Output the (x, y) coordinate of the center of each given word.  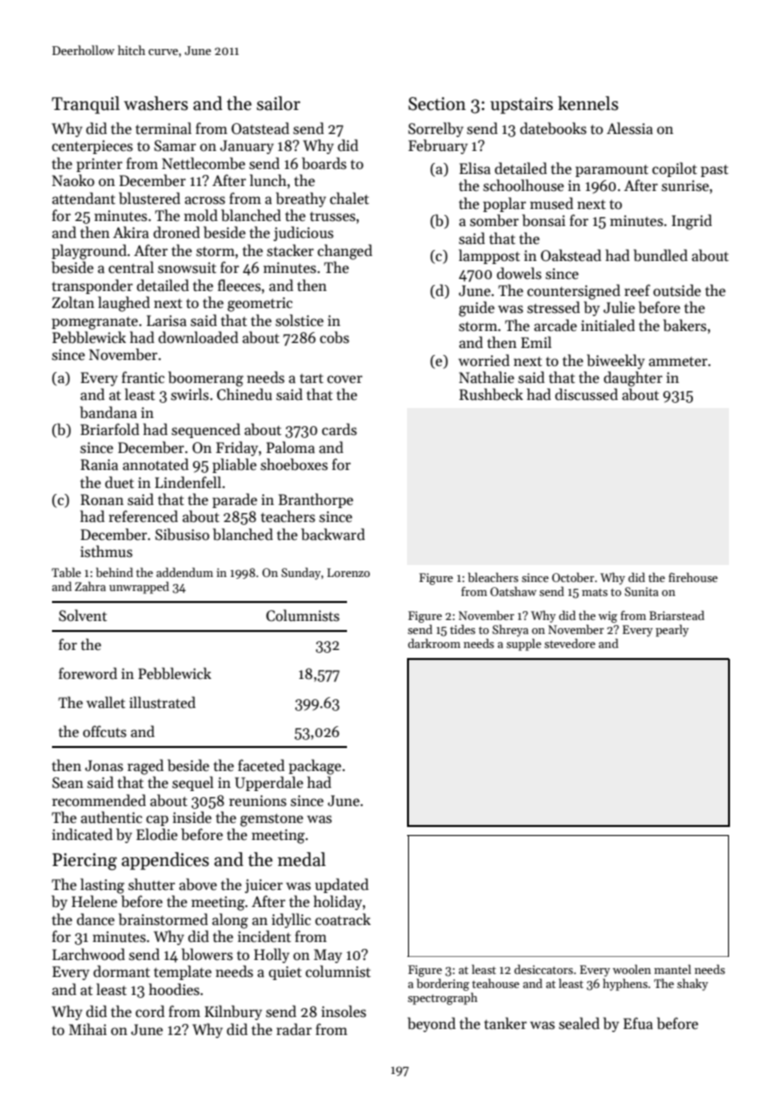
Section (437, 104)
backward (333, 534)
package (315, 767)
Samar (175, 145)
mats (595, 592)
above (198, 884)
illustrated (162, 702)
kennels (588, 103)
